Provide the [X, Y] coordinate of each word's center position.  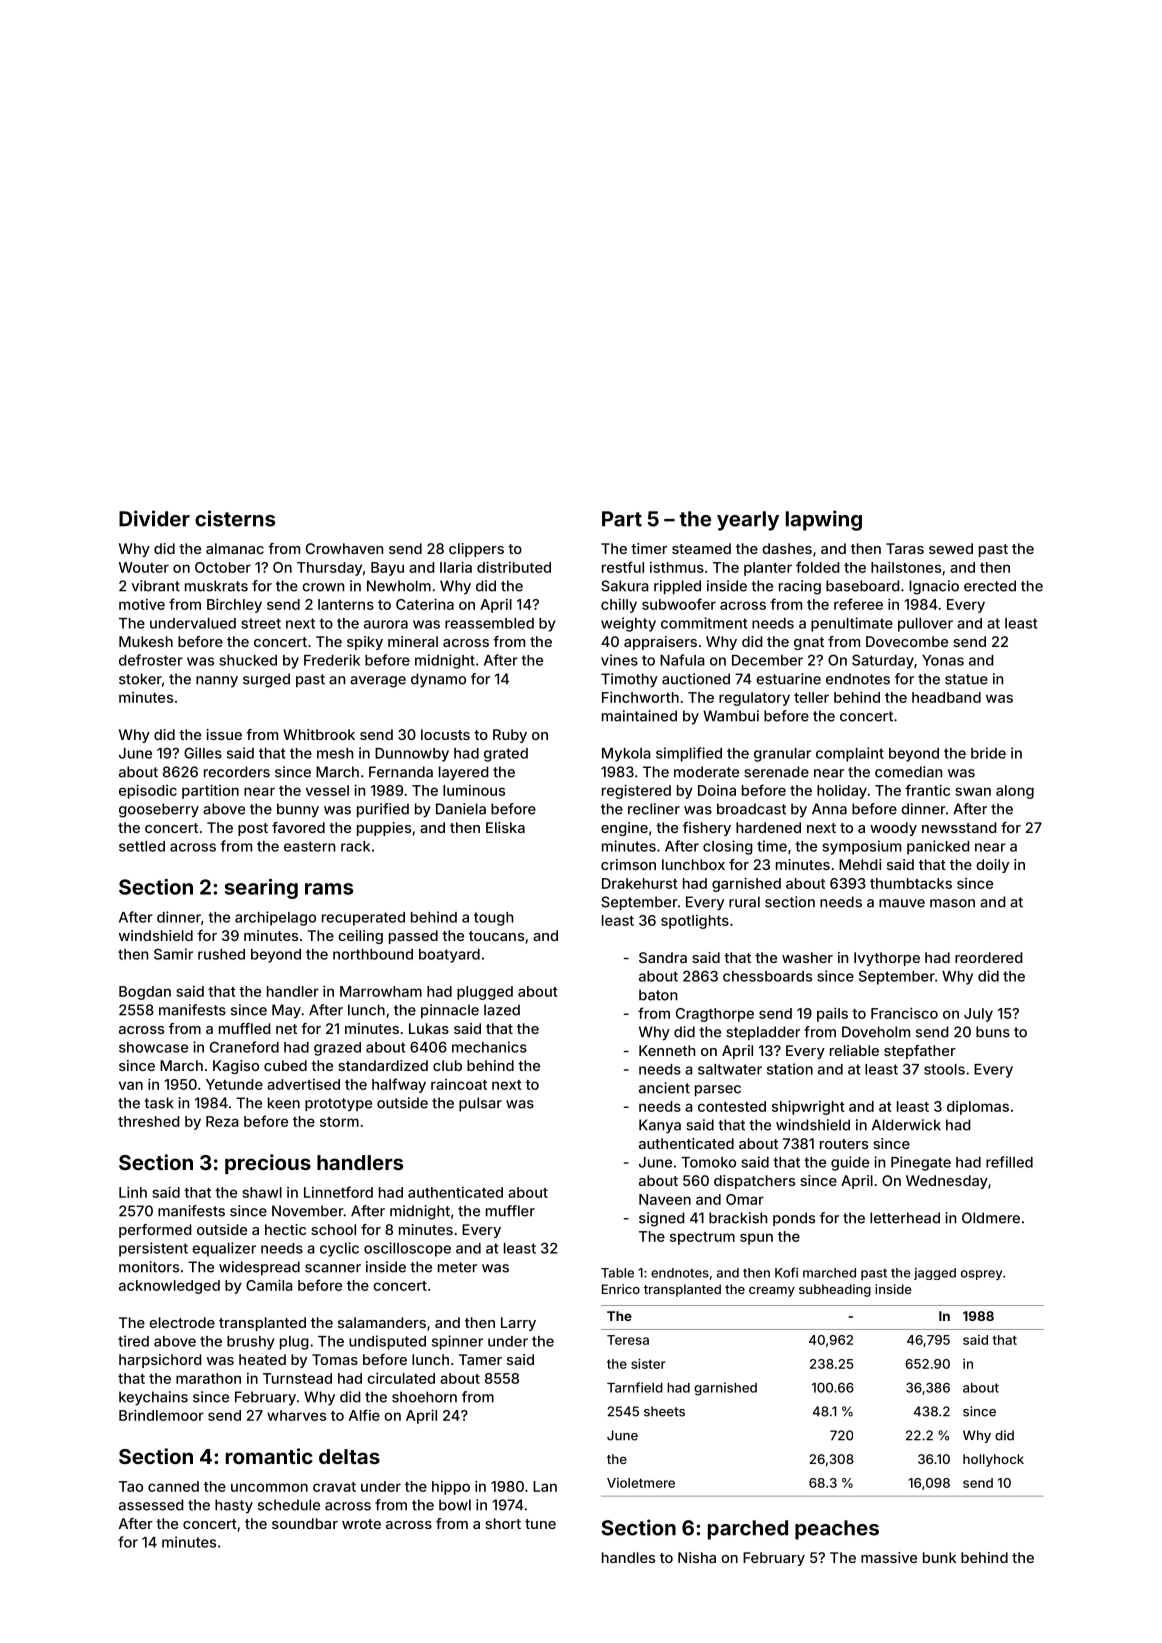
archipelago [275, 918]
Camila [269, 1285]
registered [636, 791]
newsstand [959, 827]
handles [628, 1557]
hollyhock [993, 1460]
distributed [514, 567]
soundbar [305, 1523]
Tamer [480, 1359]
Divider [154, 518]
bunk [939, 1557]
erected [990, 586]
